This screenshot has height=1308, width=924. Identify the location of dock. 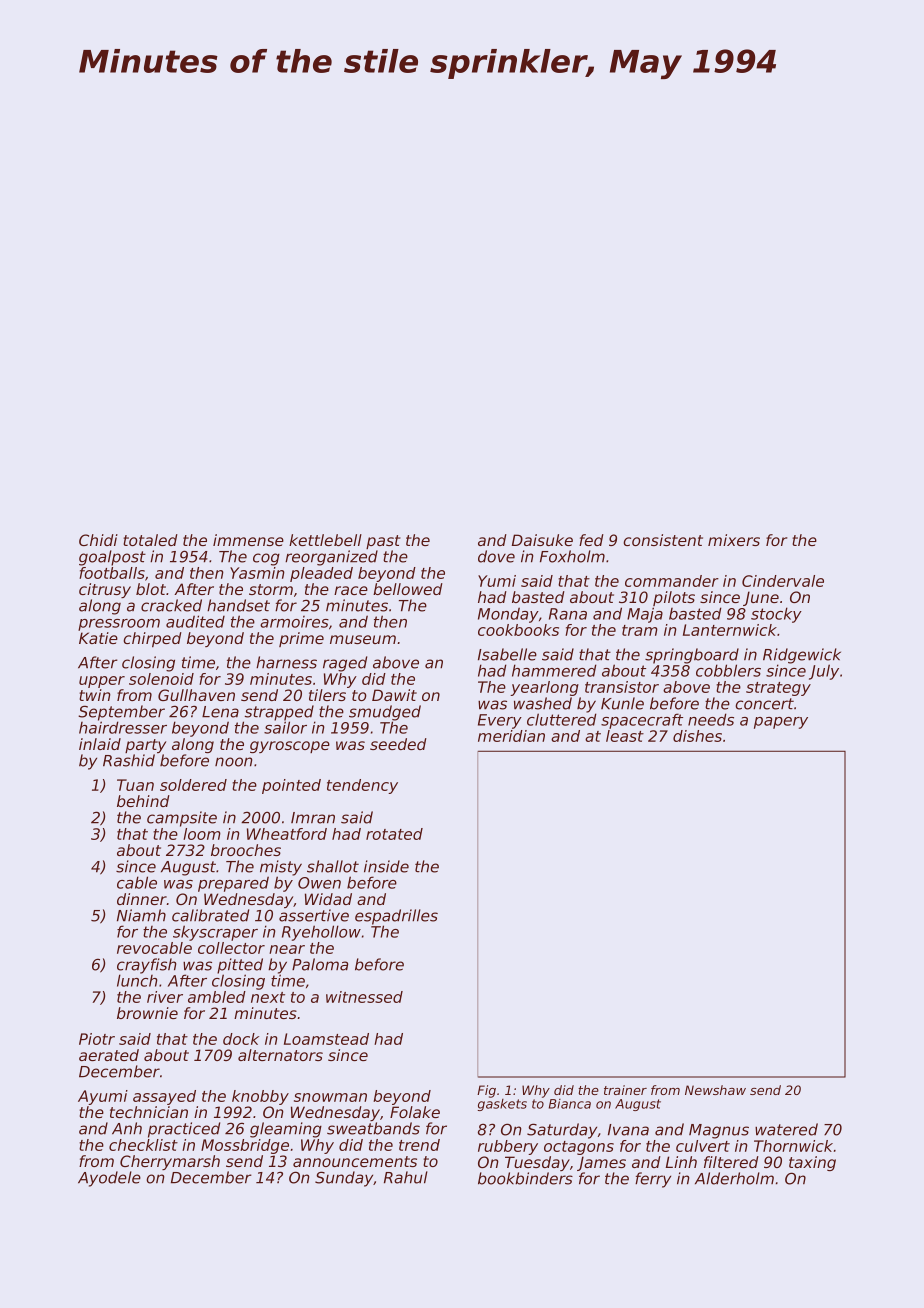
(241, 1039).
